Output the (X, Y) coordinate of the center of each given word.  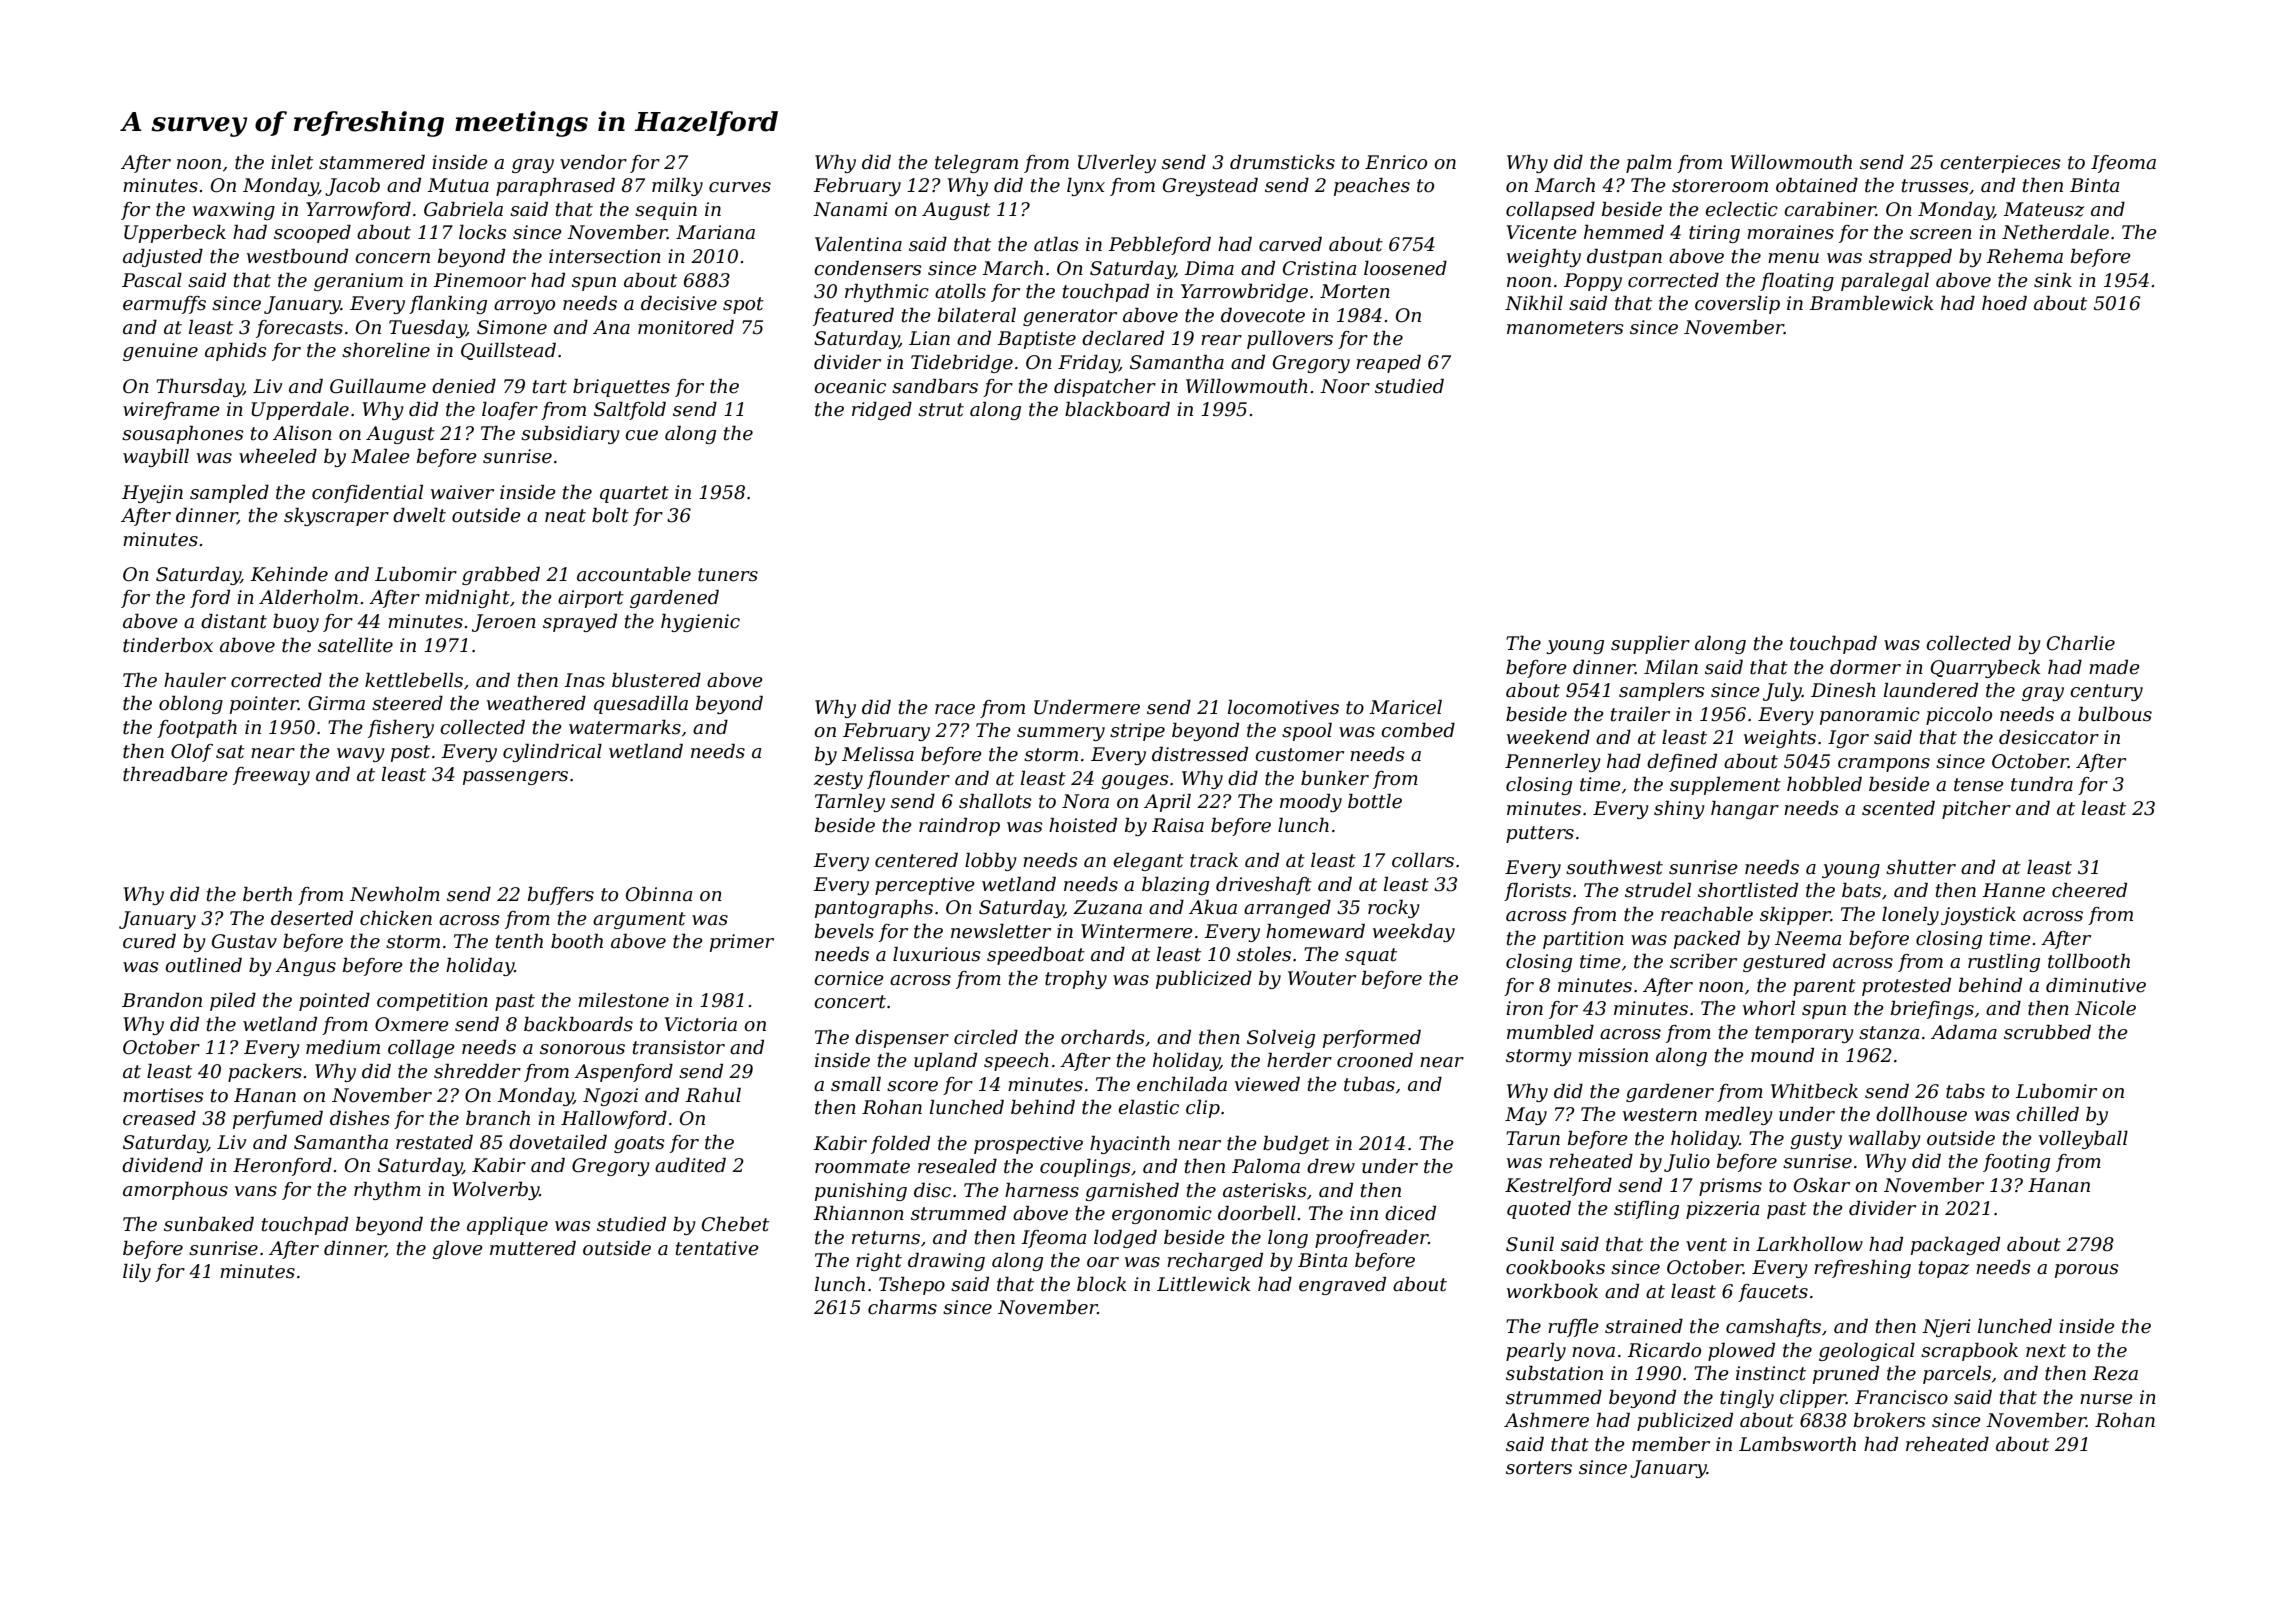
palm (1649, 164)
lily (137, 1273)
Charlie (2081, 643)
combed (1418, 730)
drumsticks (1282, 162)
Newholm (395, 894)
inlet (292, 162)
